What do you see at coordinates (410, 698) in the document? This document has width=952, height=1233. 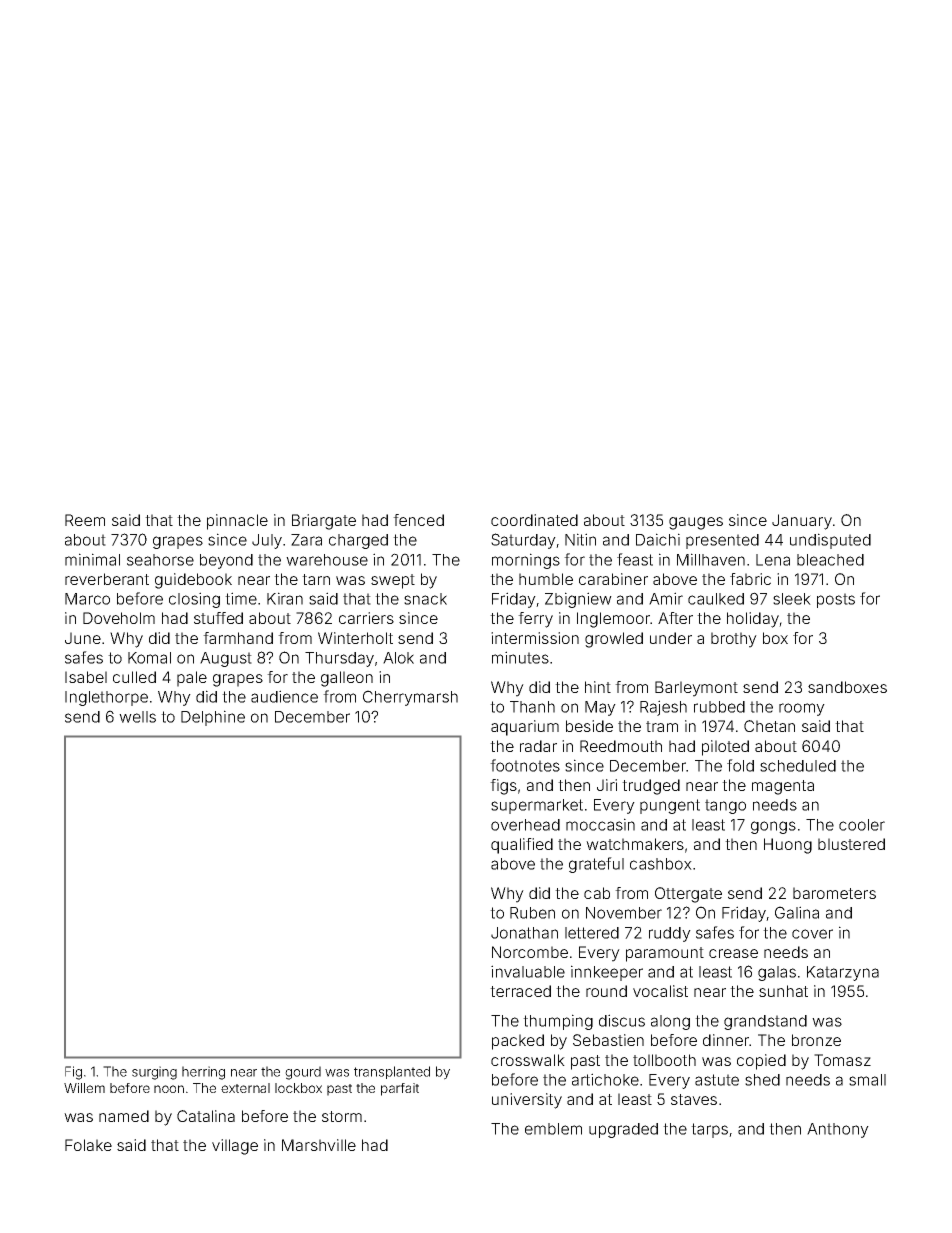 I see `Cherrymarsh` at bounding box center [410, 698].
